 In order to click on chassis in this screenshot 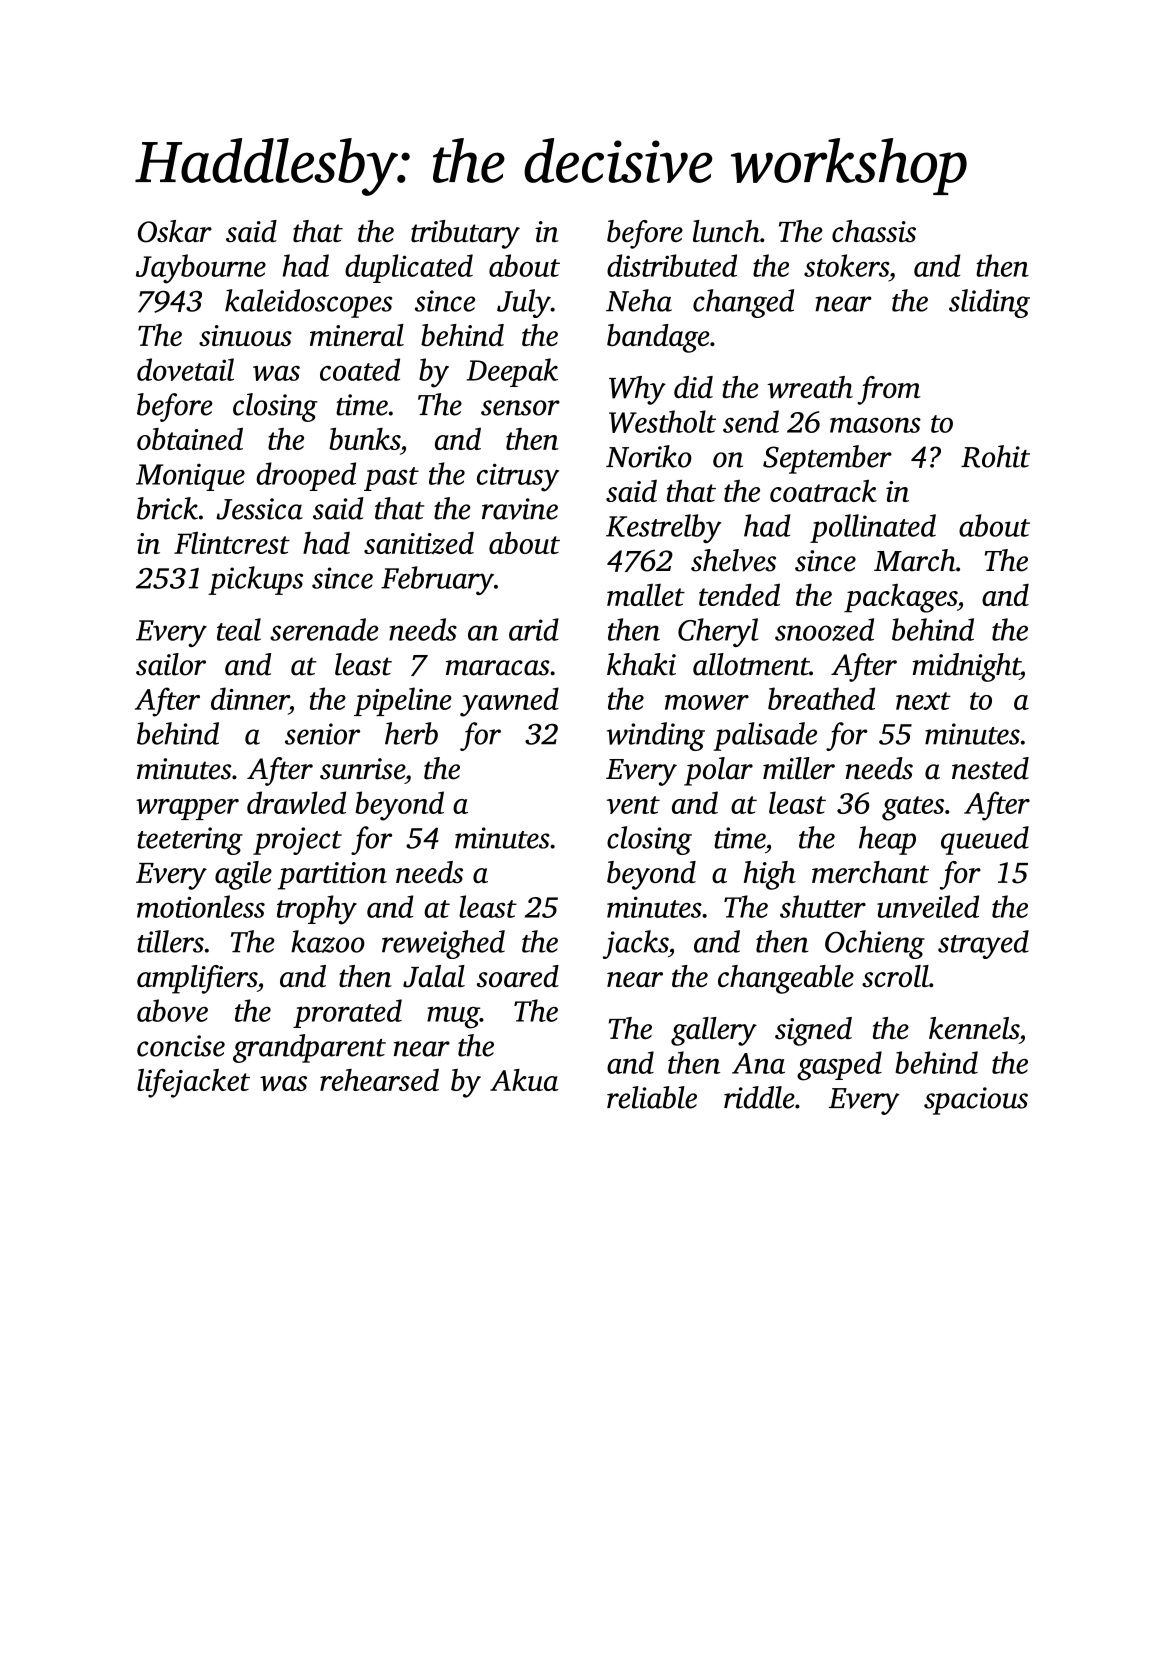, I will do `click(874, 231)`.
